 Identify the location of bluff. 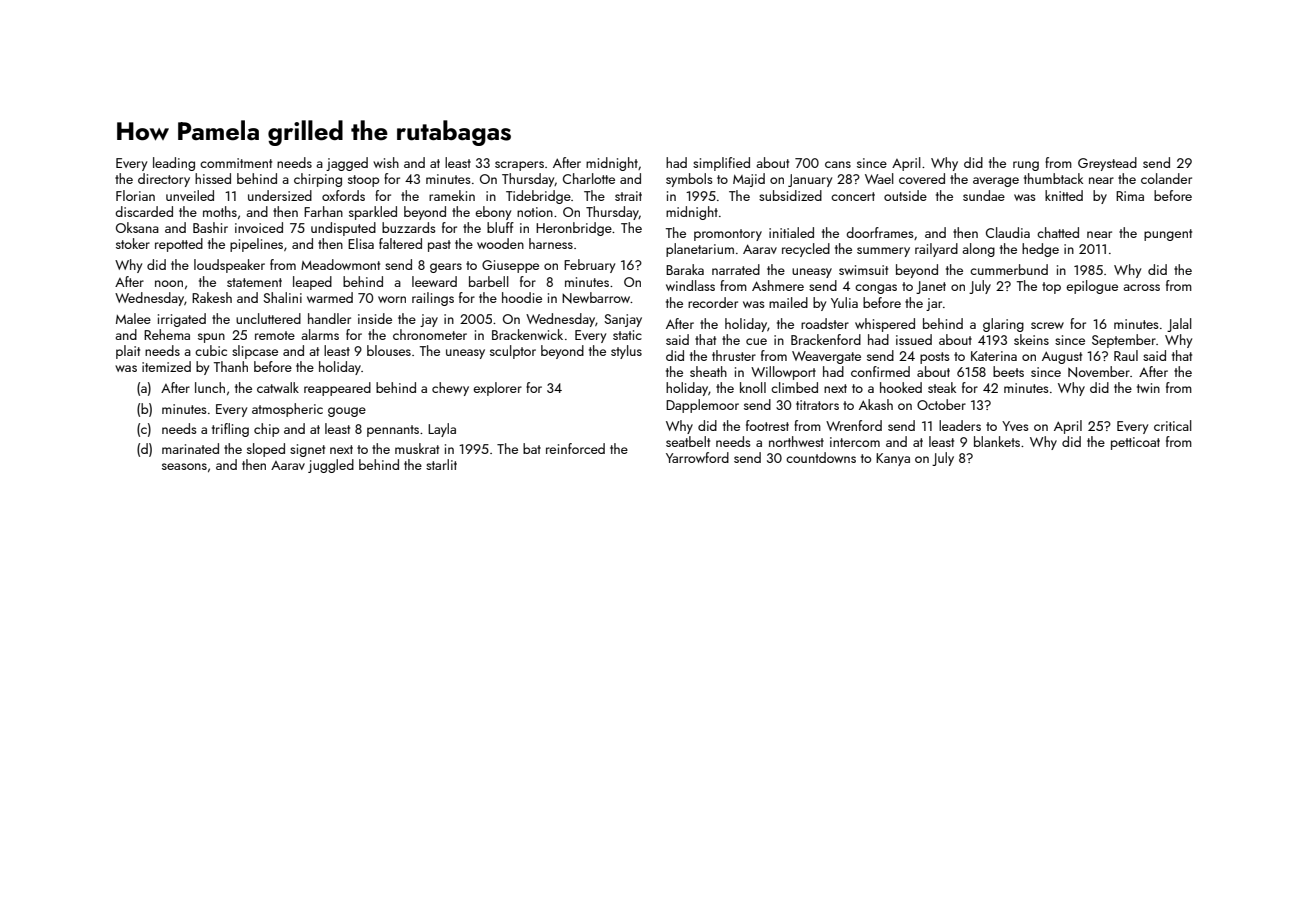
(500, 227).
